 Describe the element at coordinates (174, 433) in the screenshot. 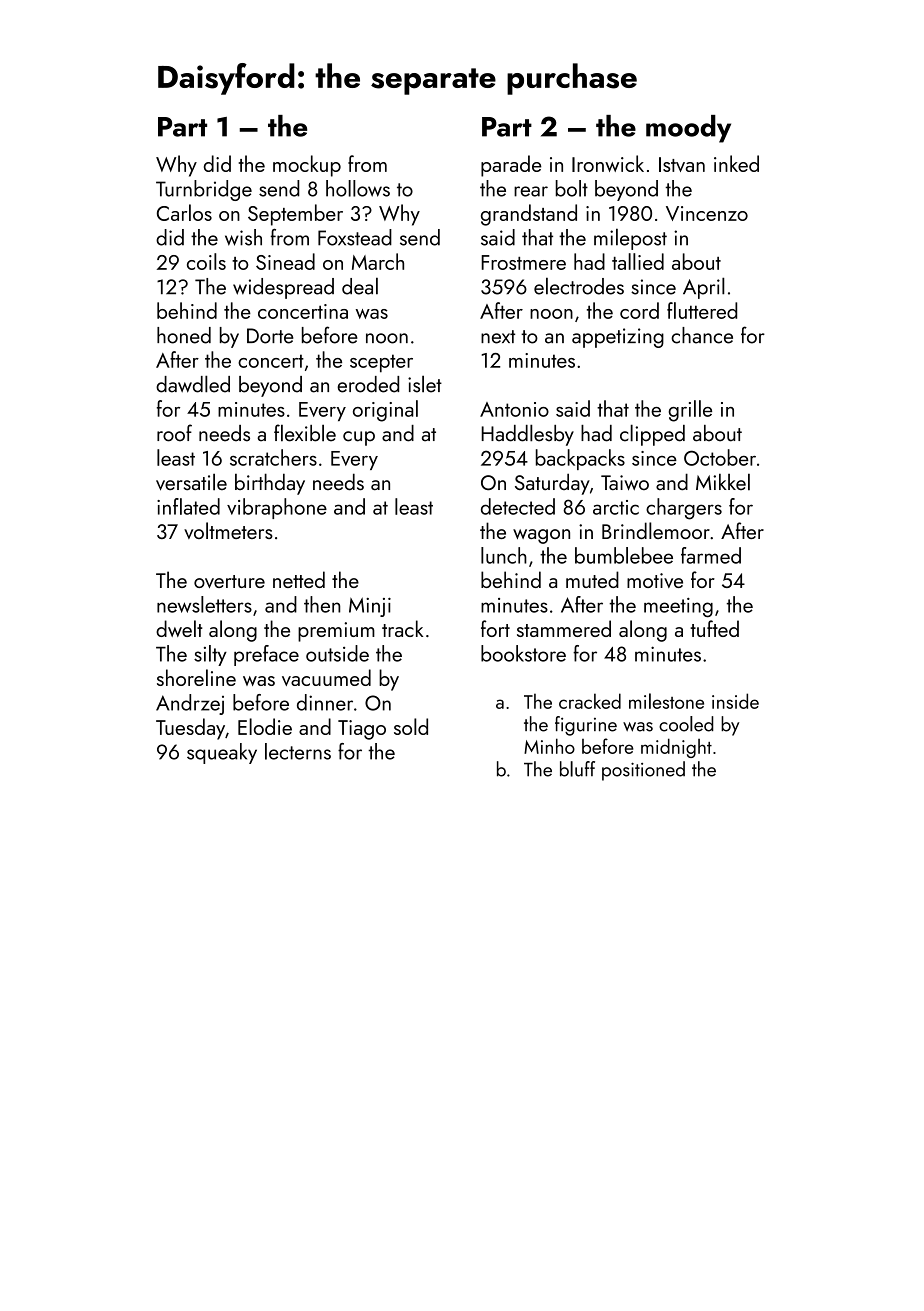

I see `roof` at that location.
